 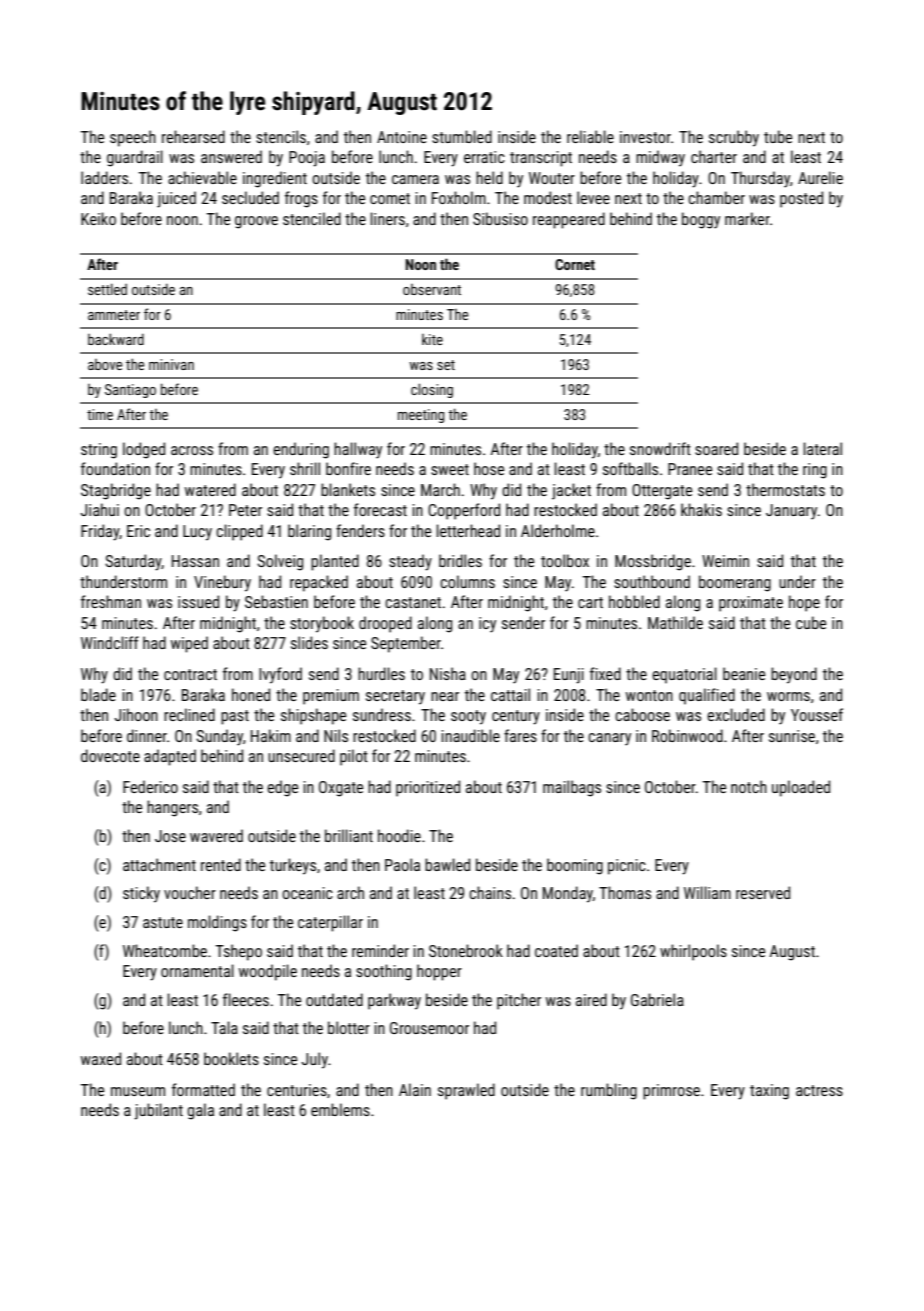 What do you see at coordinates (192, 450) in the image?
I see `across` at bounding box center [192, 450].
